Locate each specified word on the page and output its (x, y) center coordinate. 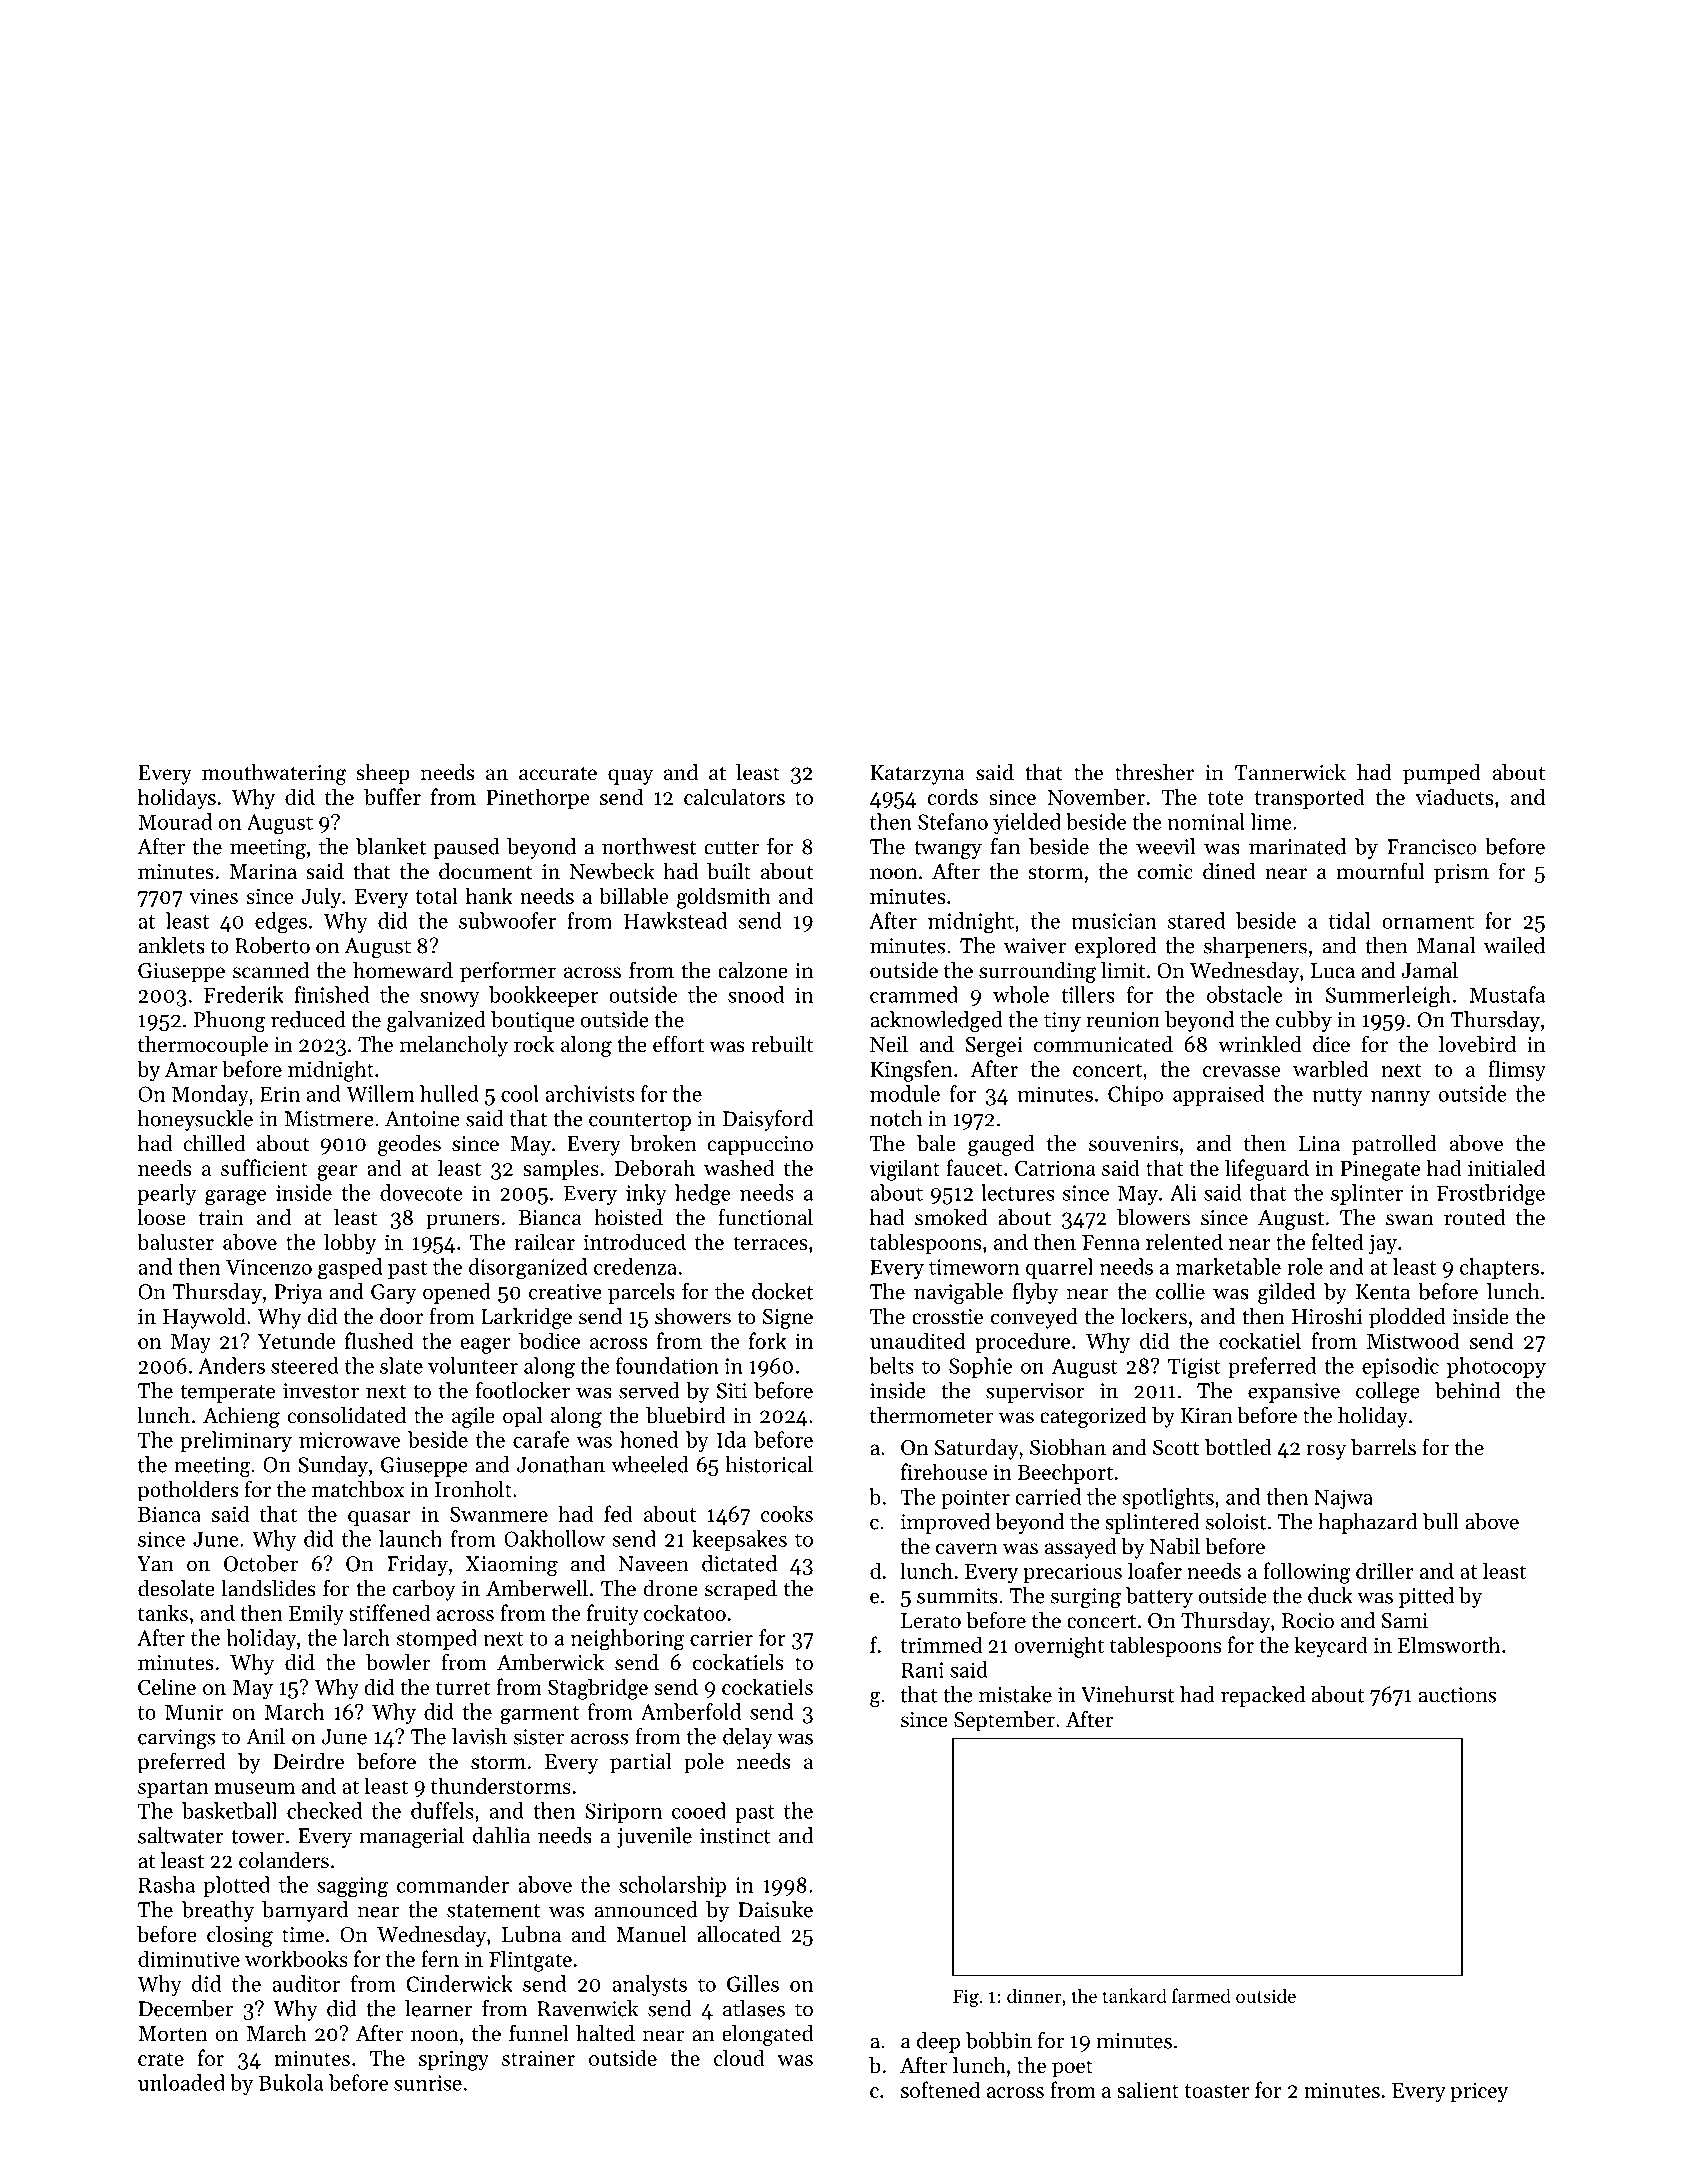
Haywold (204, 1318)
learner (438, 2008)
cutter (731, 848)
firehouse (944, 1471)
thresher (1154, 772)
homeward (403, 970)
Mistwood (1413, 1340)
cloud (739, 2057)
